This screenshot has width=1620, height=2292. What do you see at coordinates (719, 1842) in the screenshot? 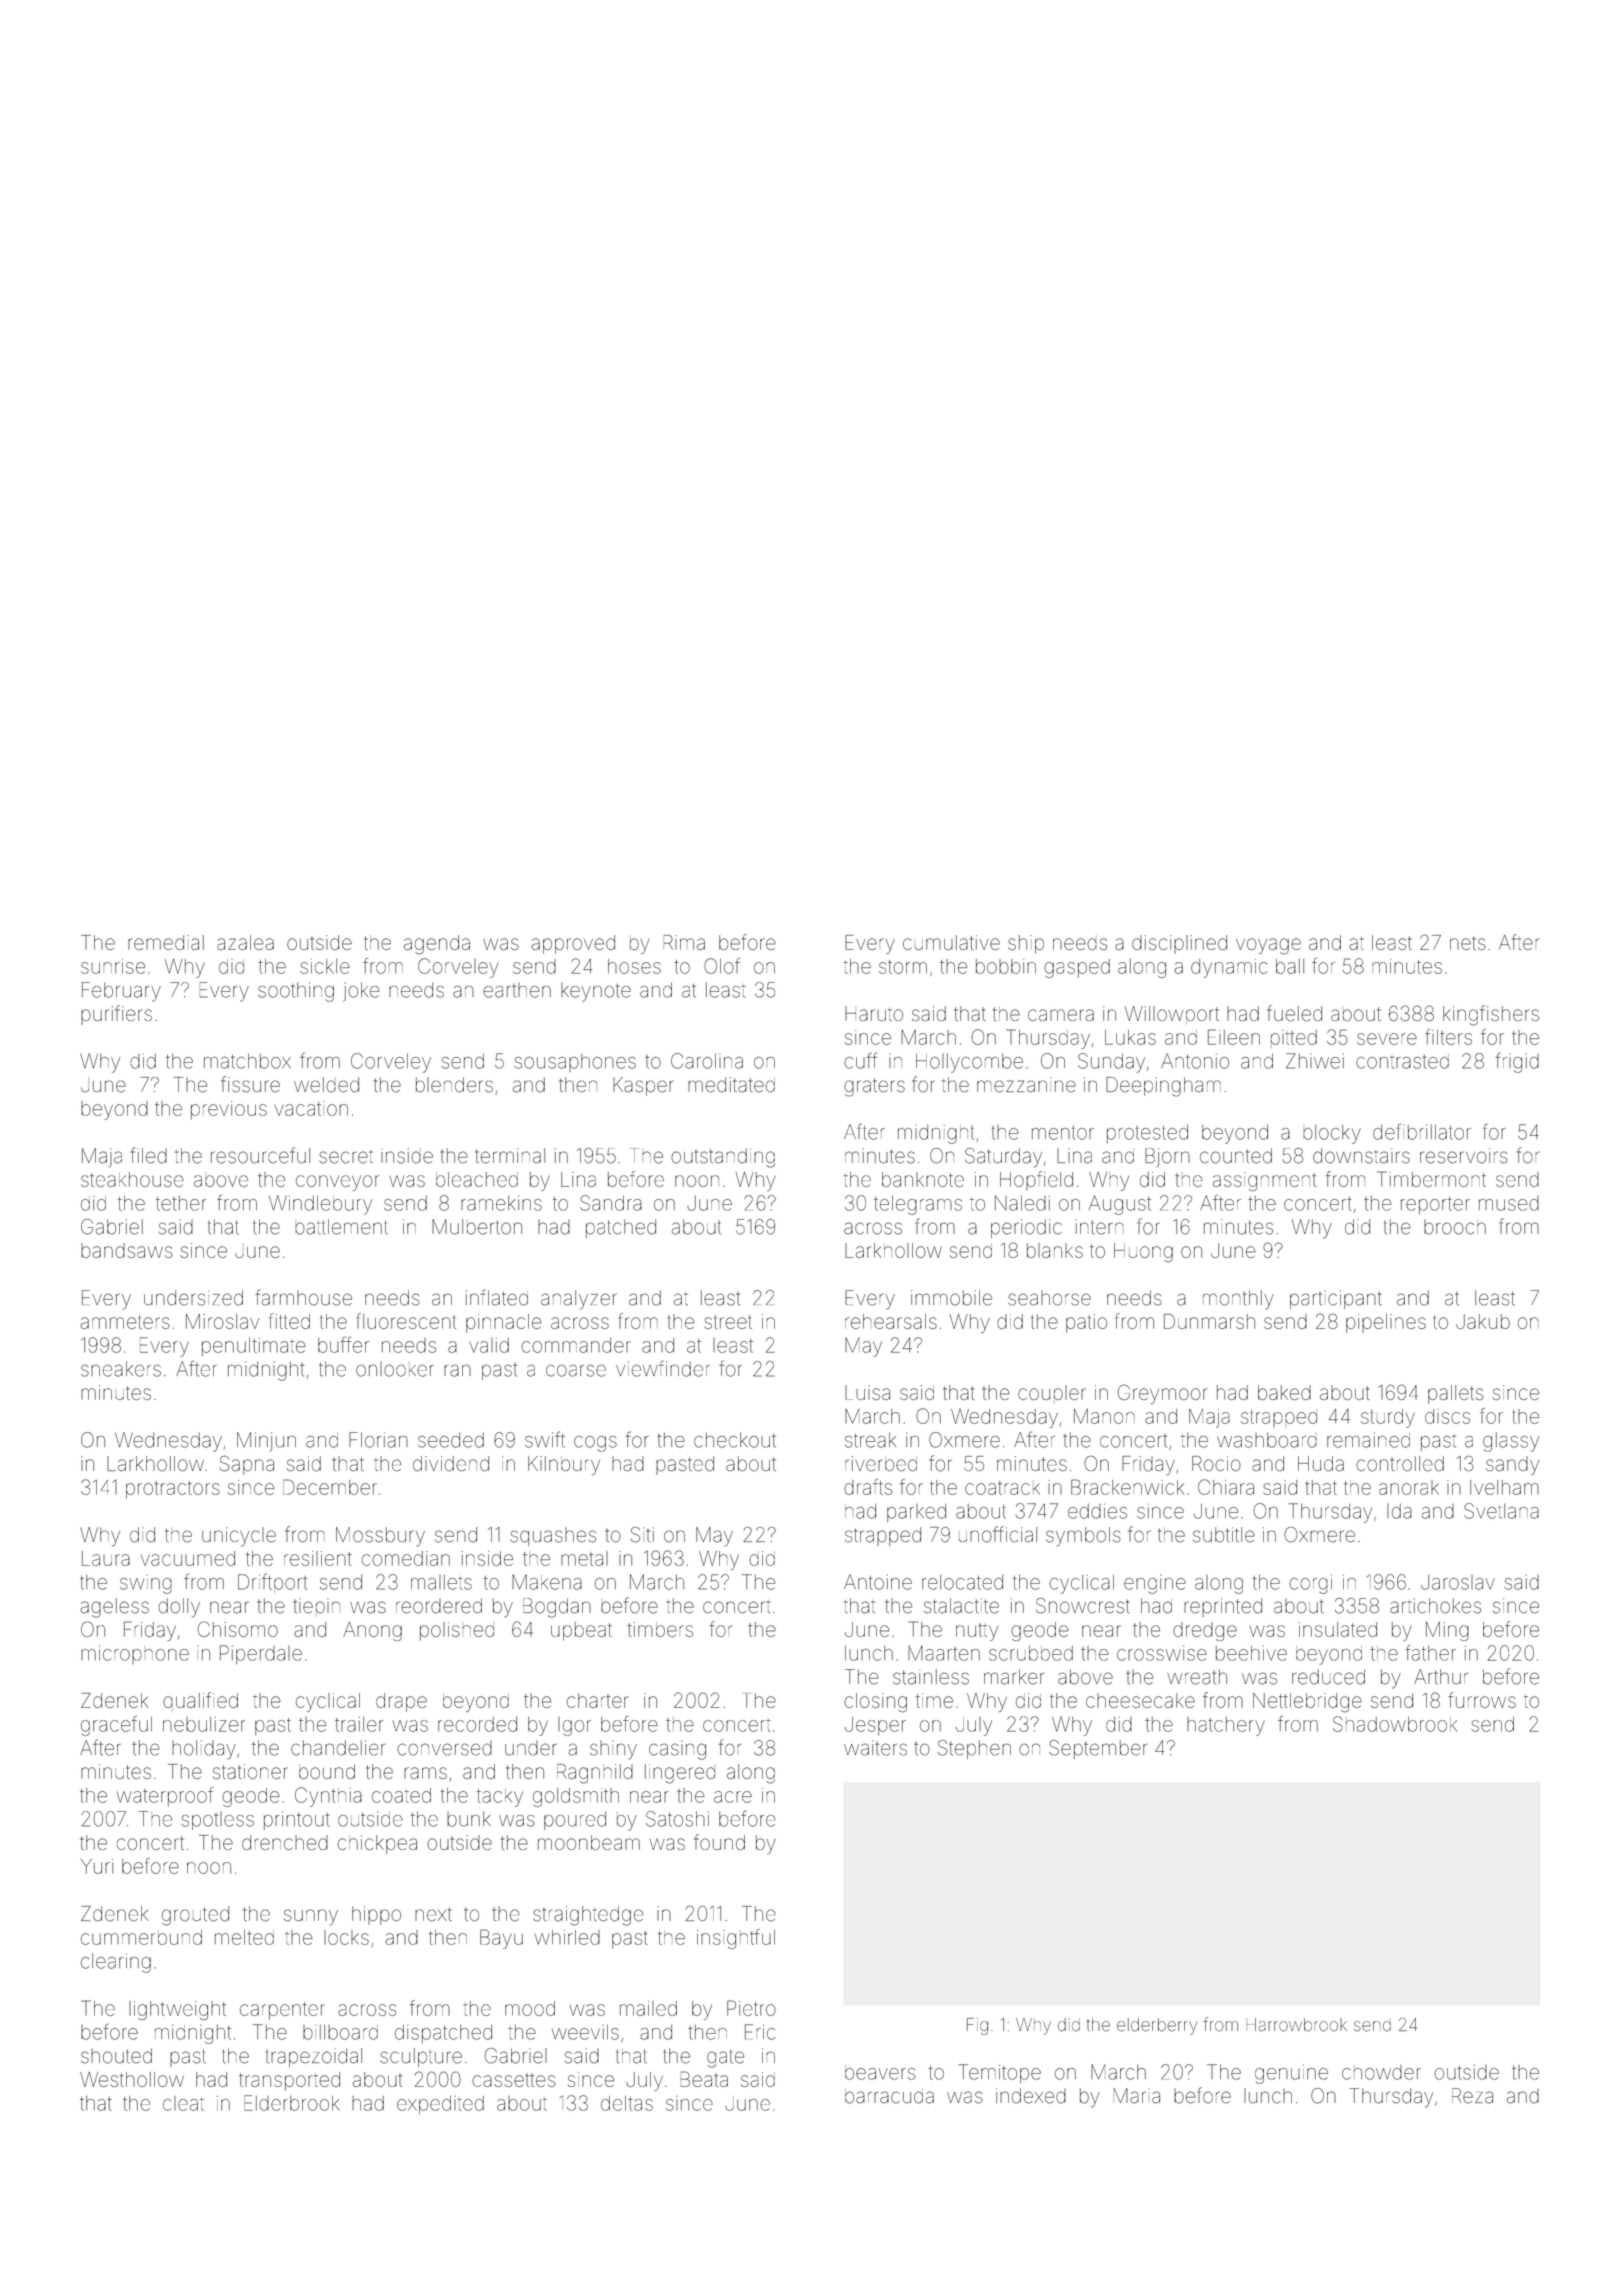
I see `found` at bounding box center [719, 1842].
